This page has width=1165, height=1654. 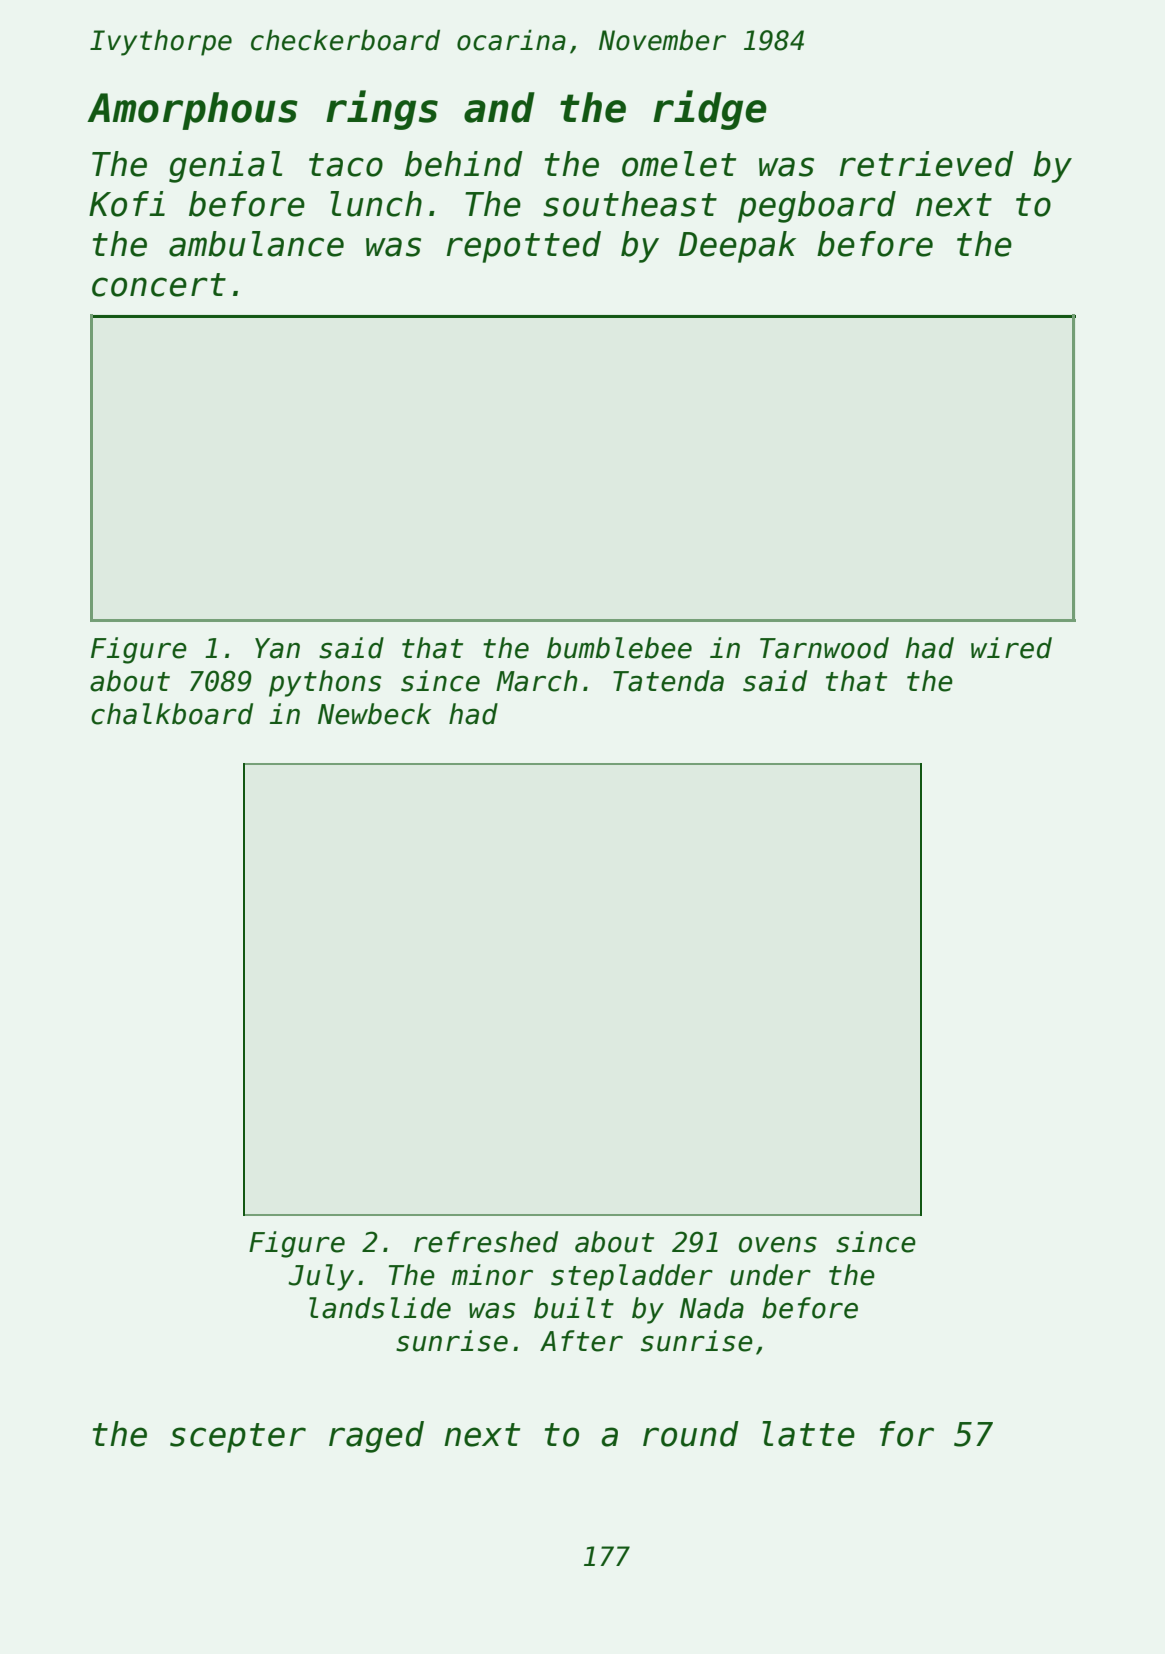 I want to click on scepter, so click(x=238, y=1438).
